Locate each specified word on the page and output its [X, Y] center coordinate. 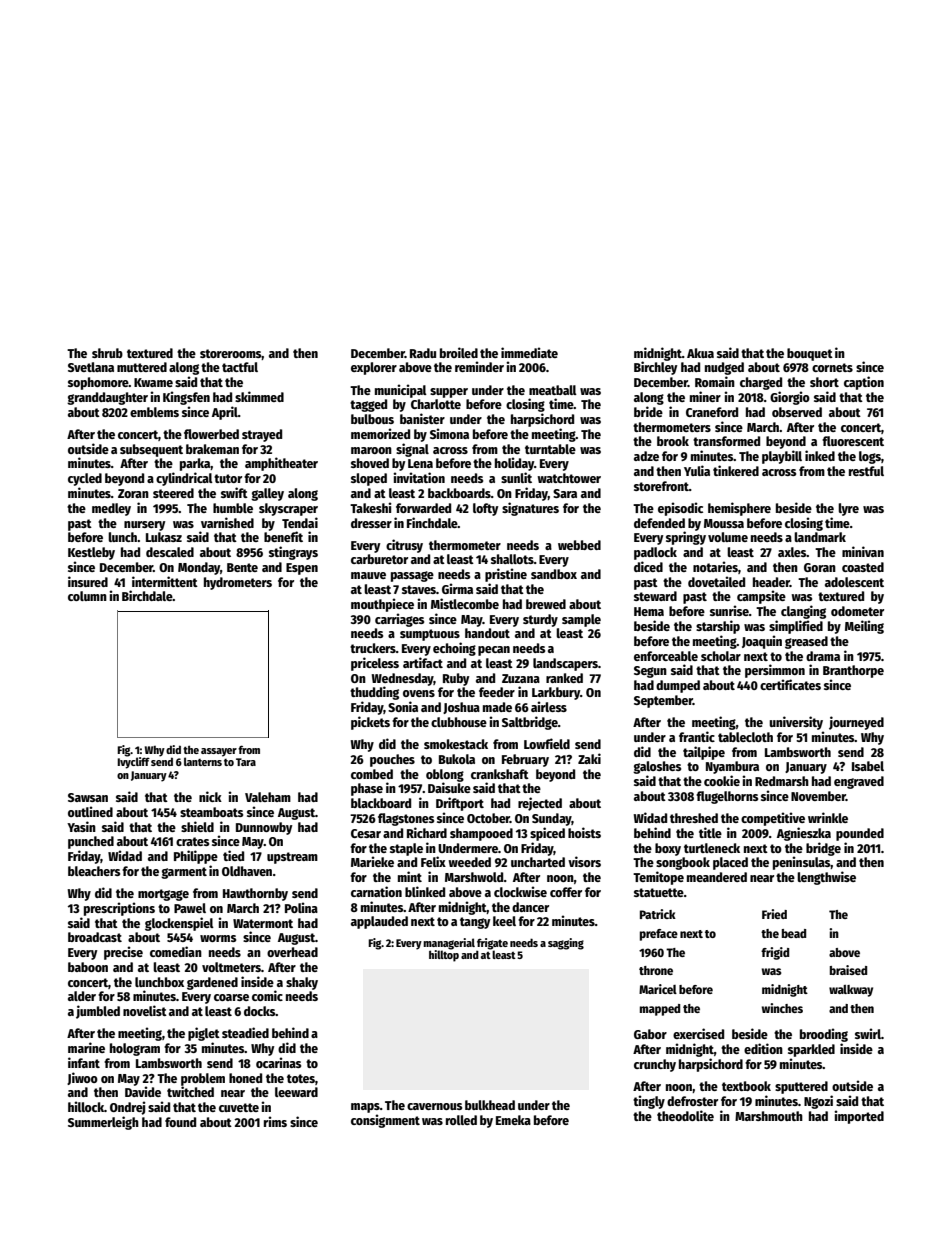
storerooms [231, 354]
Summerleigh [103, 1123]
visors [584, 861]
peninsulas [802, 863]
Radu [423, 353]
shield [197, 826]
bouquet [810, 354]
